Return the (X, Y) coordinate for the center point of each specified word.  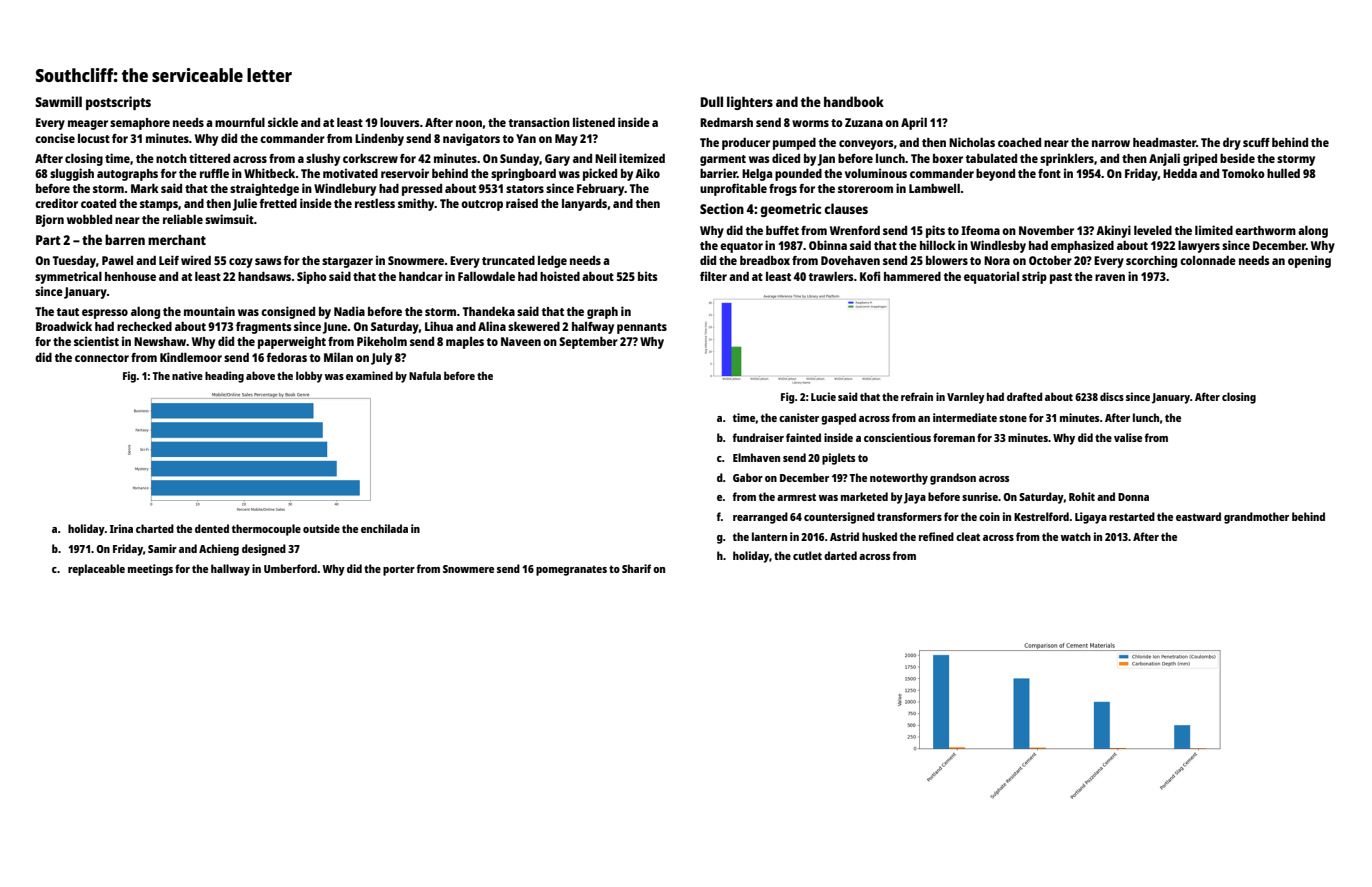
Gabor (748, 477)
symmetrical (68, 277)
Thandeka (489, 311)
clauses (846, 208)
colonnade (1208, 260)
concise (55, 138)
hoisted (560, 276)
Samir (162, 548)
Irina (121, 528)
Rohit (1082, 496)
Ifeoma (980, 230)
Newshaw (160, 341)
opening (1309, 261)
